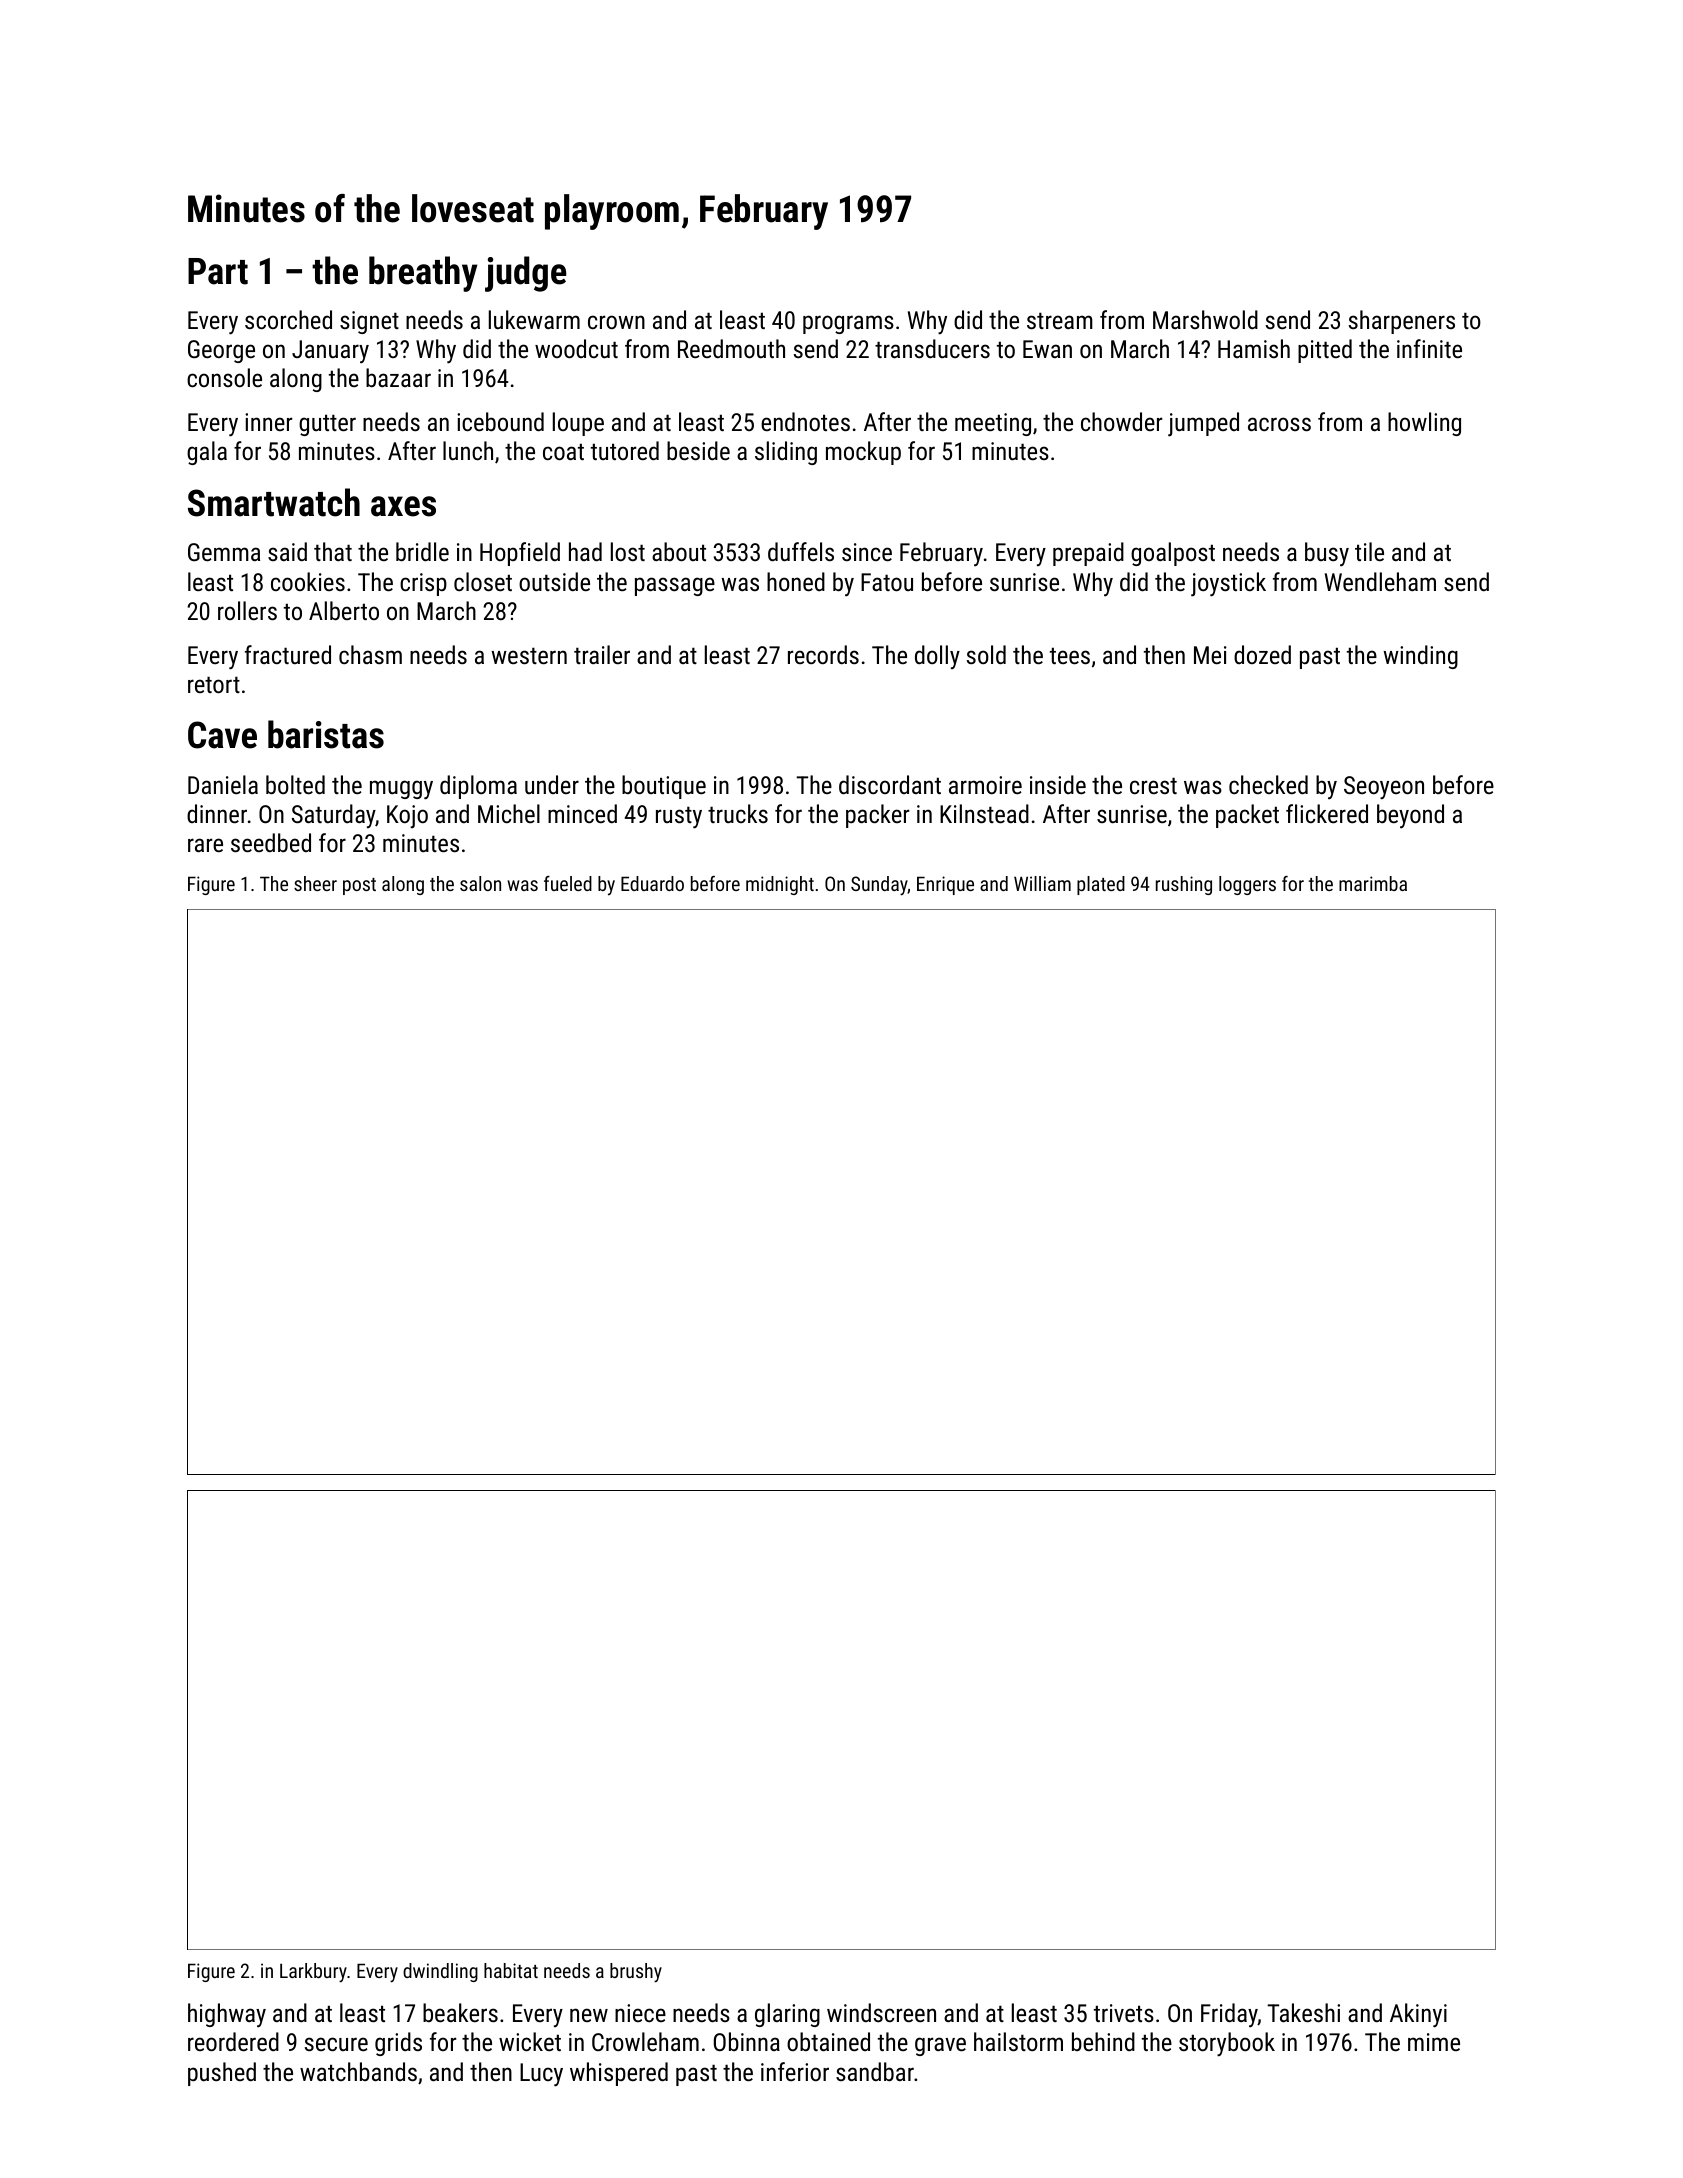  I want to click on Ewan, so click(1047, 349).
